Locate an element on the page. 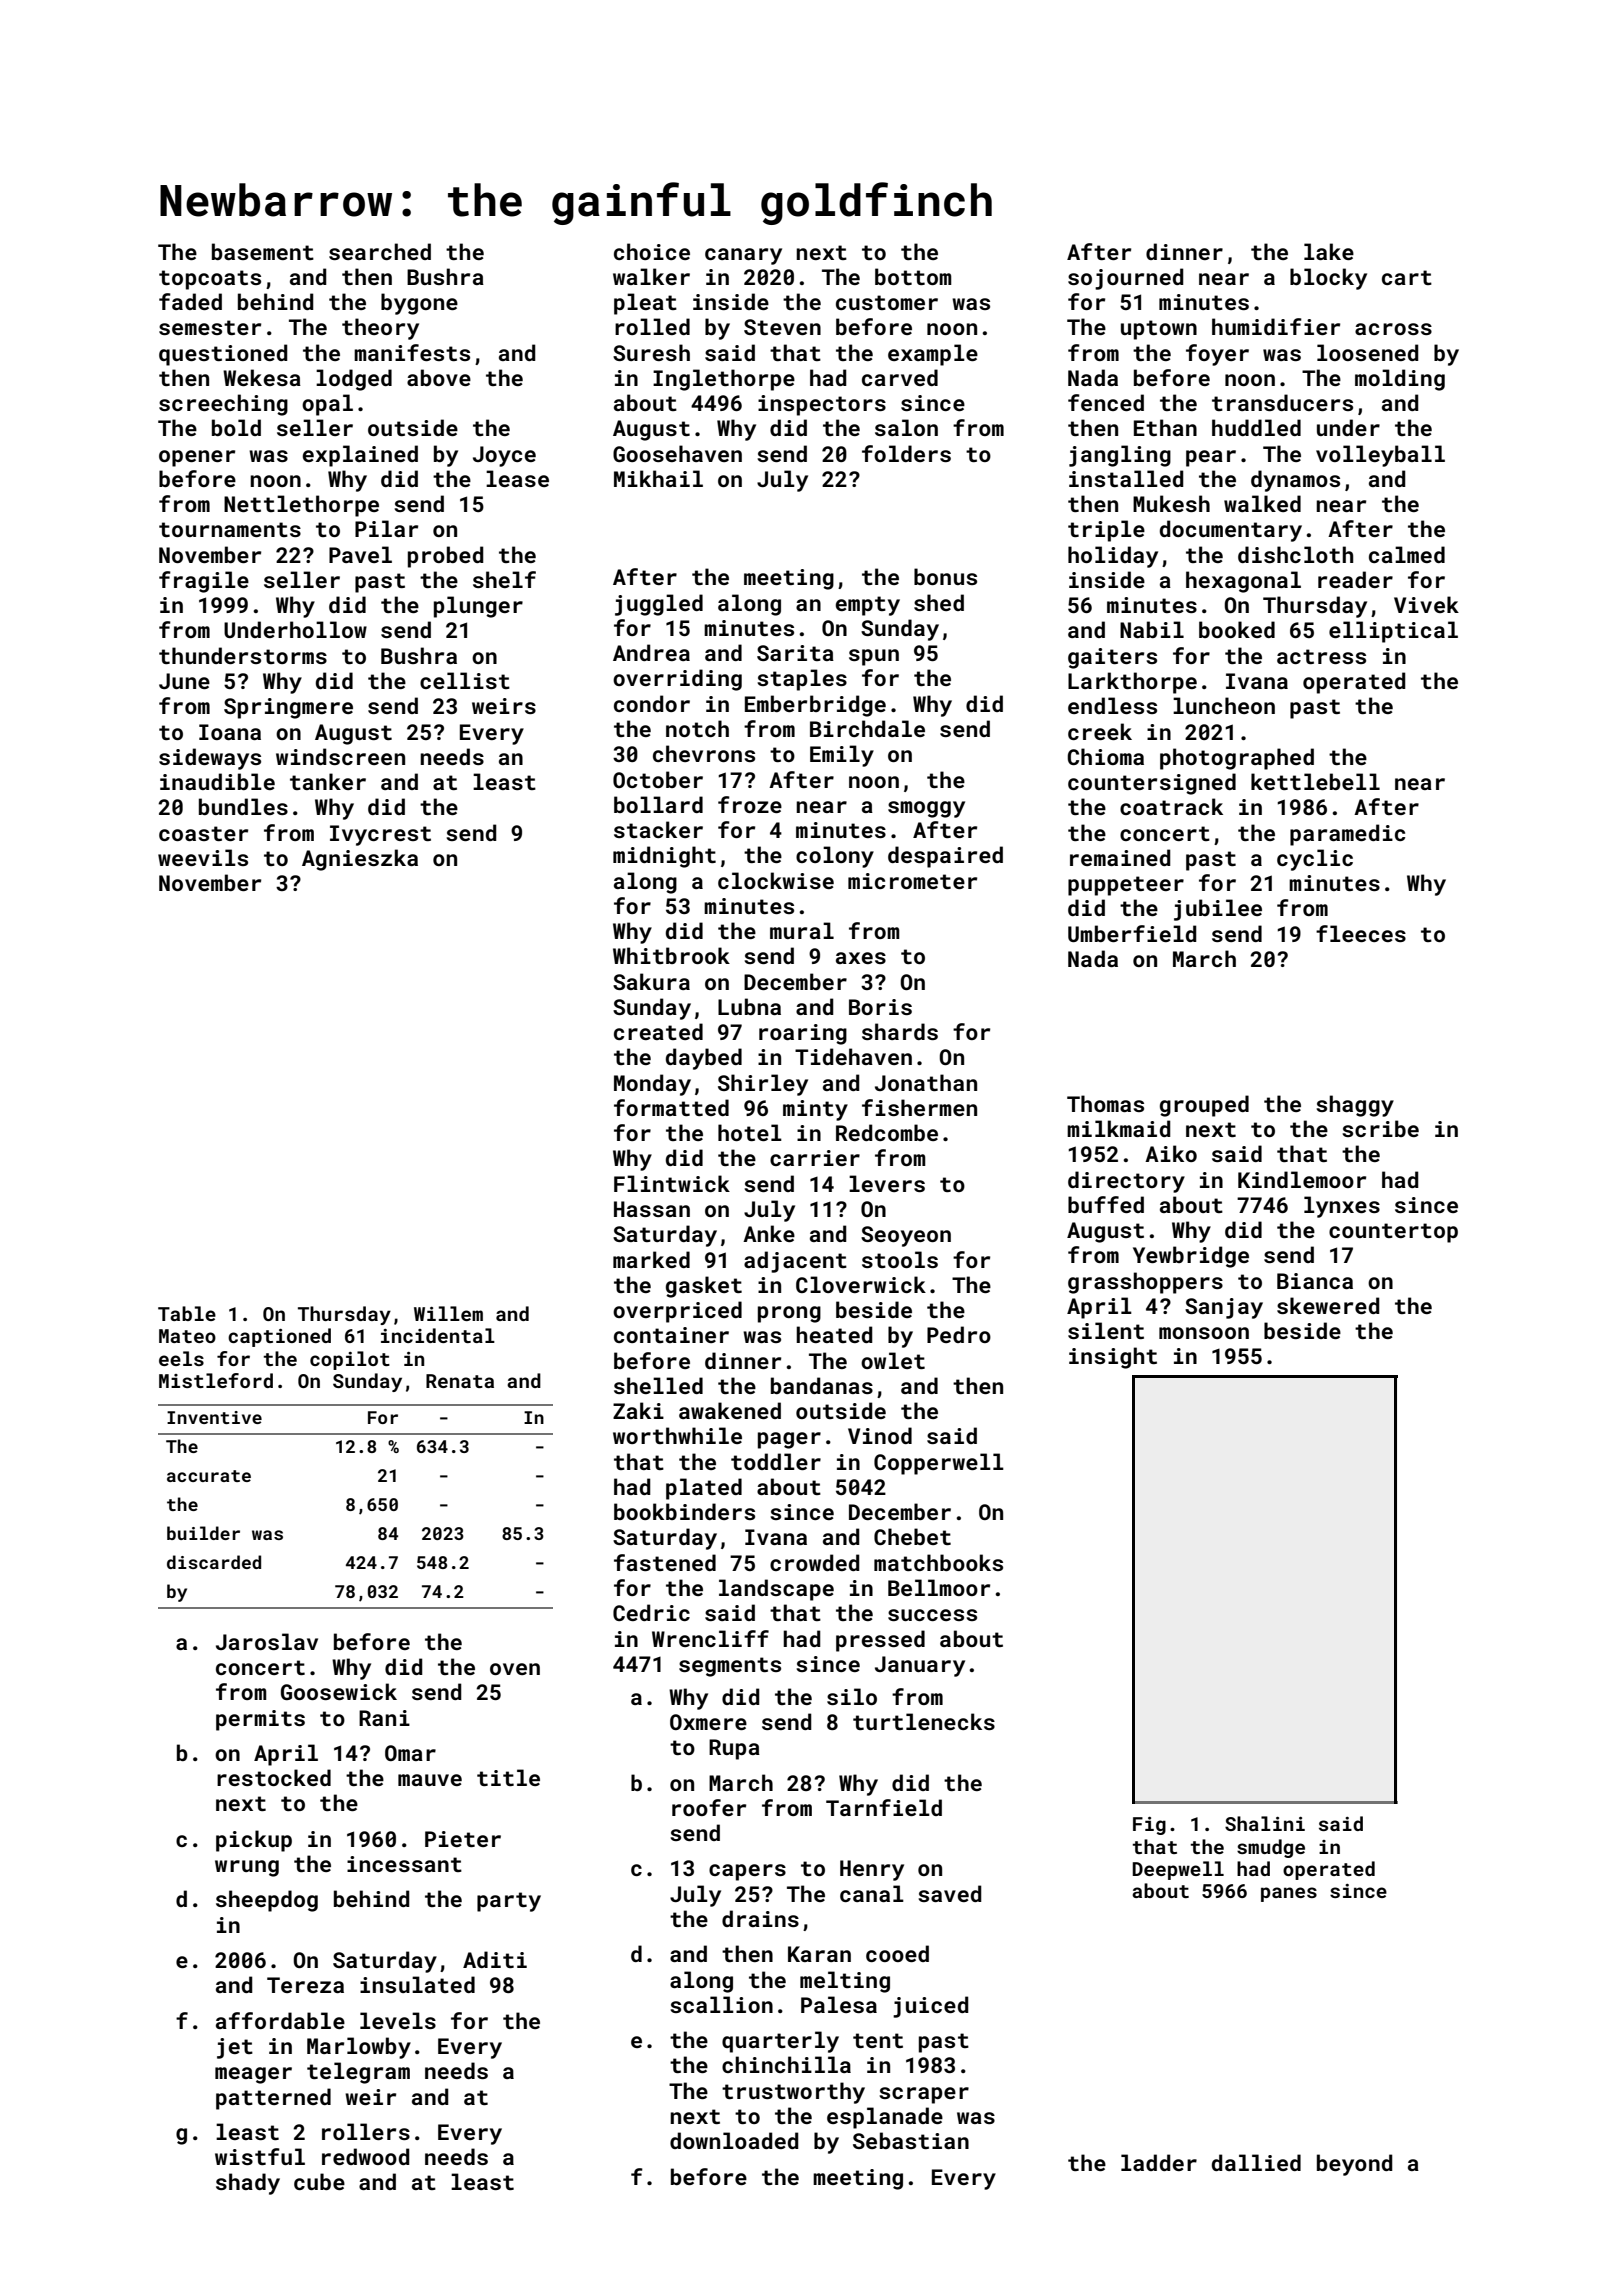 Image resolution: width=1620 pixels, height=2292 pixels. captioned is located at coordinates (279, 1337).
